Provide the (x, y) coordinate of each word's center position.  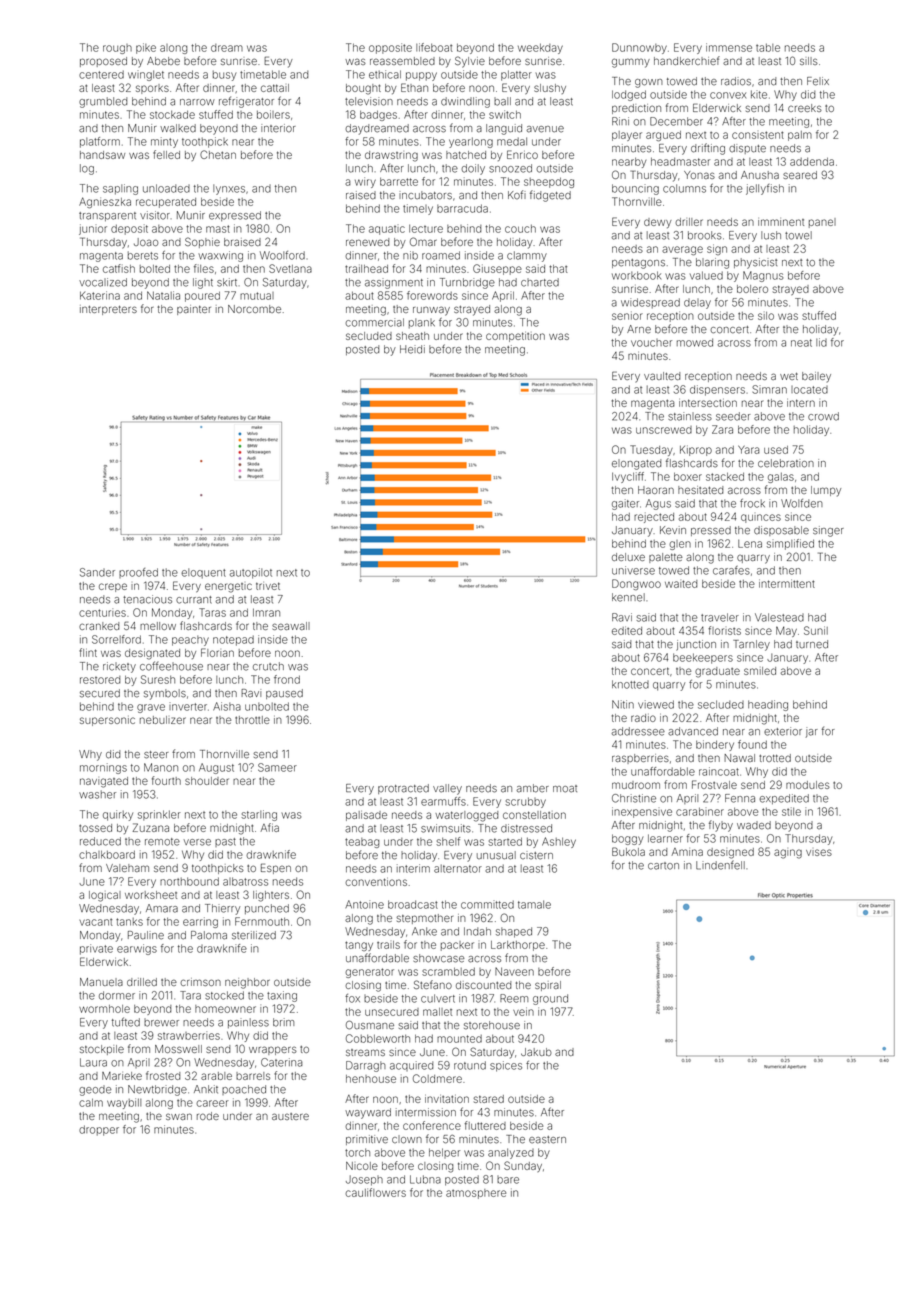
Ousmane (370, 1025)
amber (532, 788)
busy (224, 75)
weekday (540, 49)
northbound (189, 881)
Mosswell (178, 1049)
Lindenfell (720, 865)
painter (194, 310)
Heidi (412, 349)
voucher (651, 343)
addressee (638, 731)
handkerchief (687, 60)
